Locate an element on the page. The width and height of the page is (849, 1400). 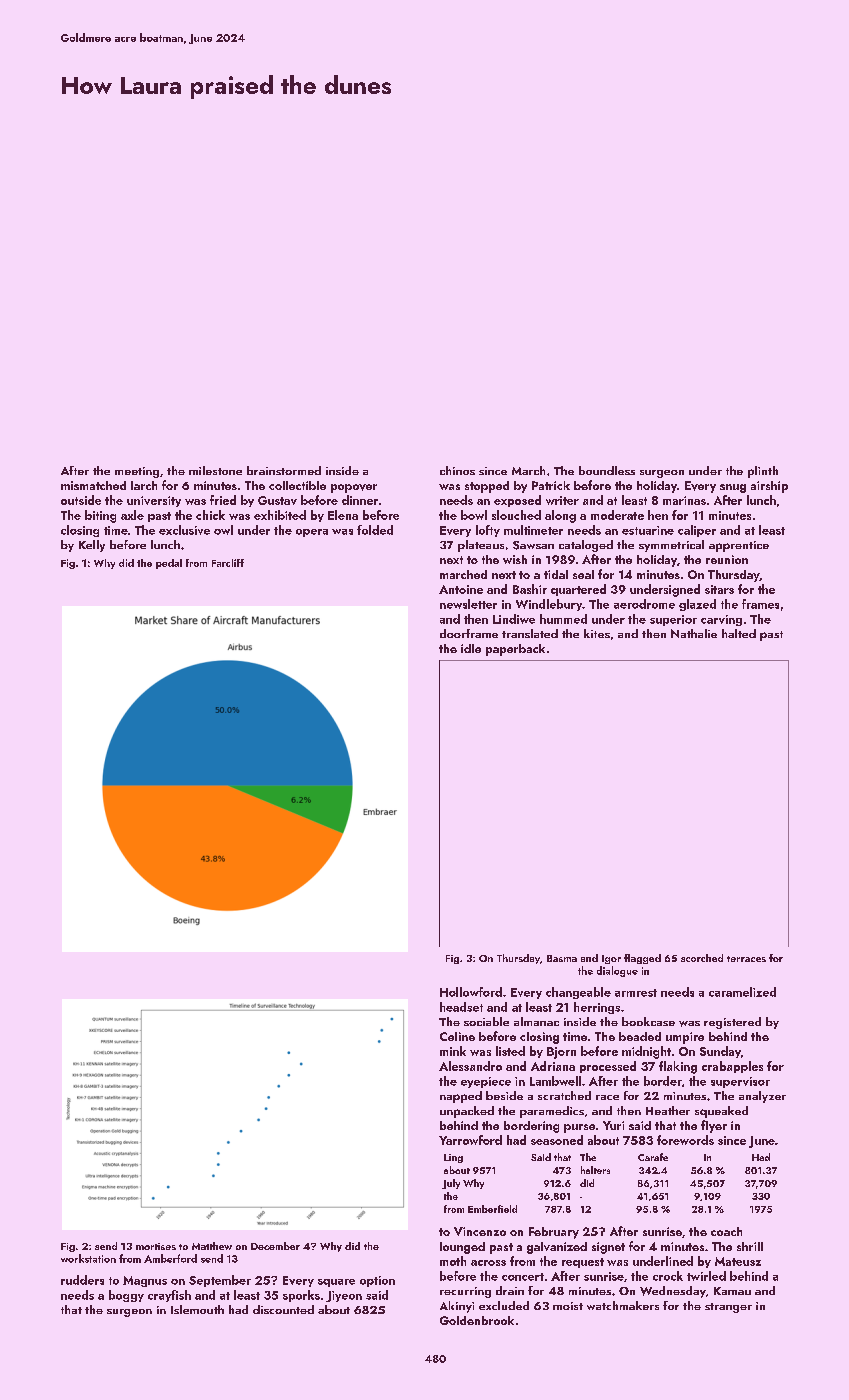
folded is located at coordinates (375, 530).
